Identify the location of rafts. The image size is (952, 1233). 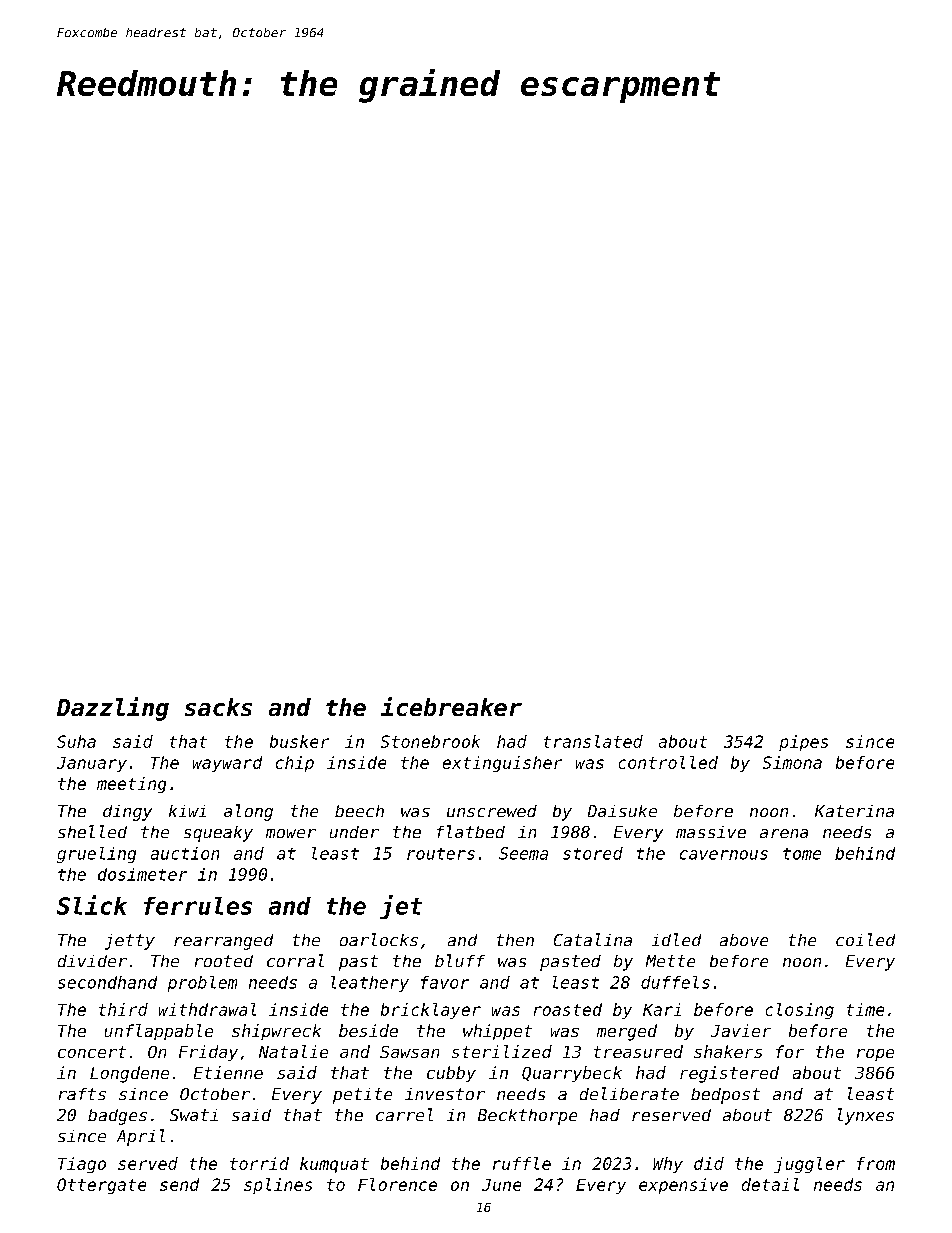
(82, 1094).
